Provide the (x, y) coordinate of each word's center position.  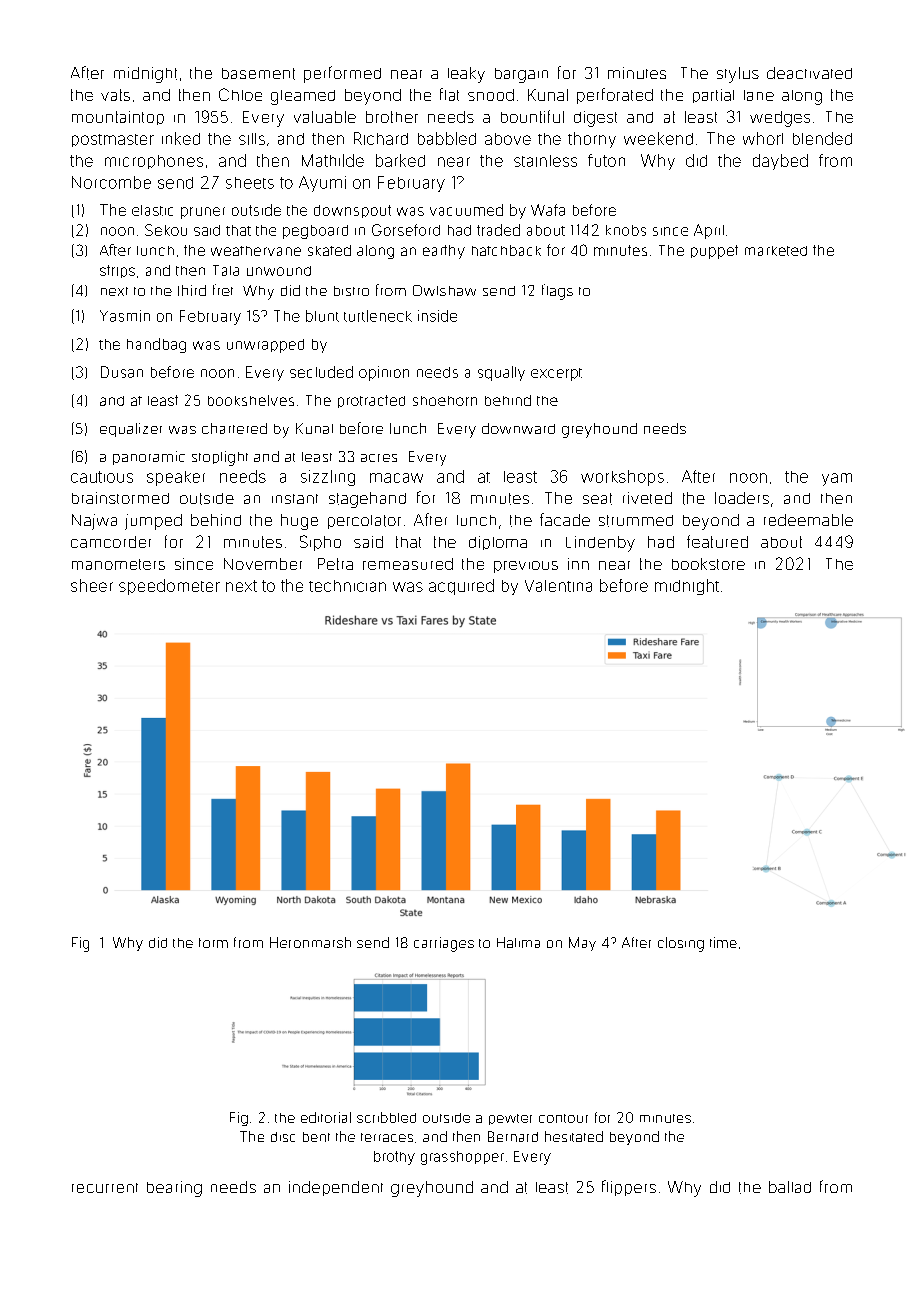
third (192, 290)
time (723, 942)
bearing (174, 1189)
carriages (444, 944)
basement (258, 74)
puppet (714, 252)
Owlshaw (444, 290)
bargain (521, 75)
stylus (738, 75)
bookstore (708, 564)
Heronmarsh (310, 942)
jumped (153, 522)
